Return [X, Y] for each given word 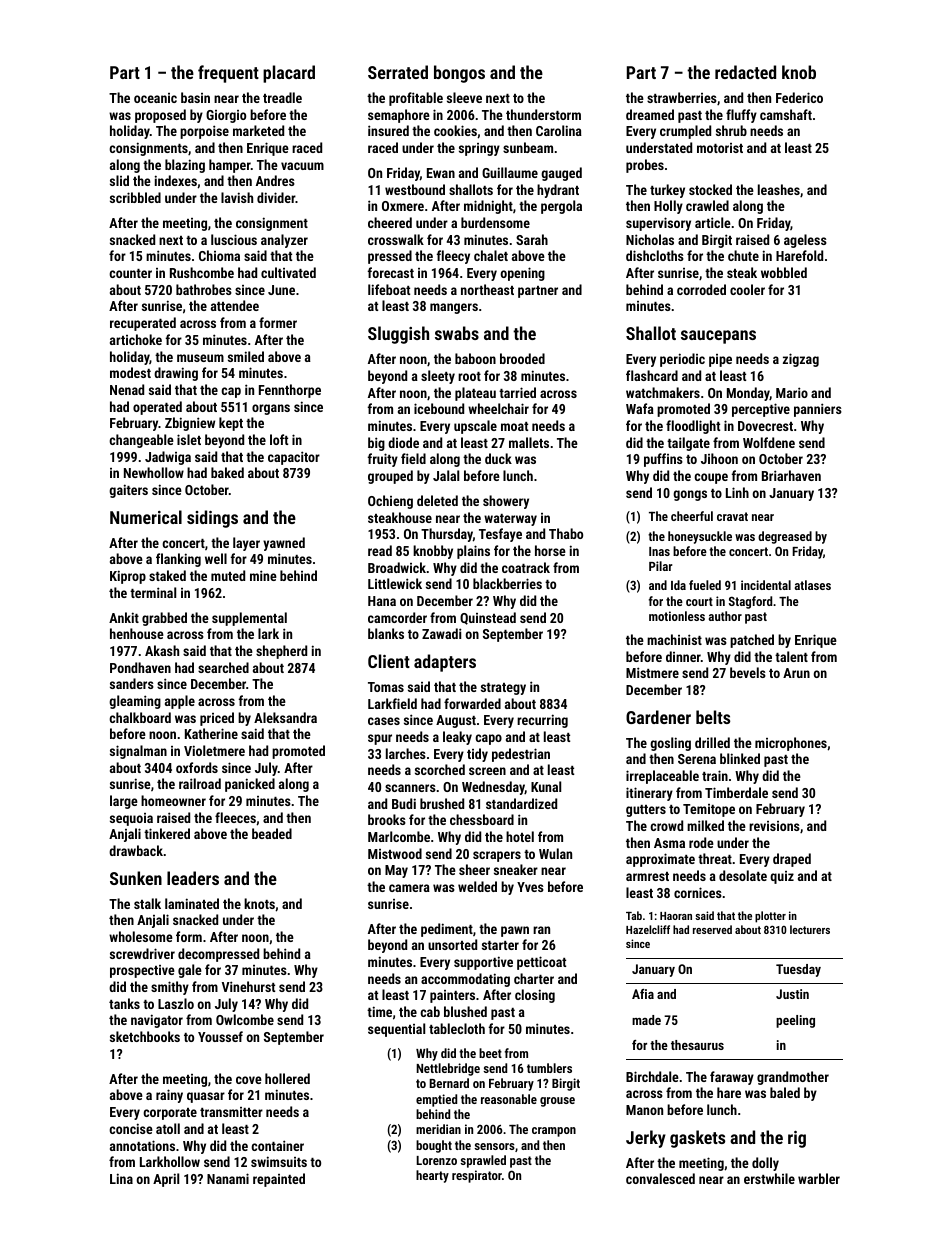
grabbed [164, 619]
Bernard [449, 1083]
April [166, 1180]
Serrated [398, 72]
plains [473, 552]
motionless [677, 616]
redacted [745, 72]
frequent [228, 74]
